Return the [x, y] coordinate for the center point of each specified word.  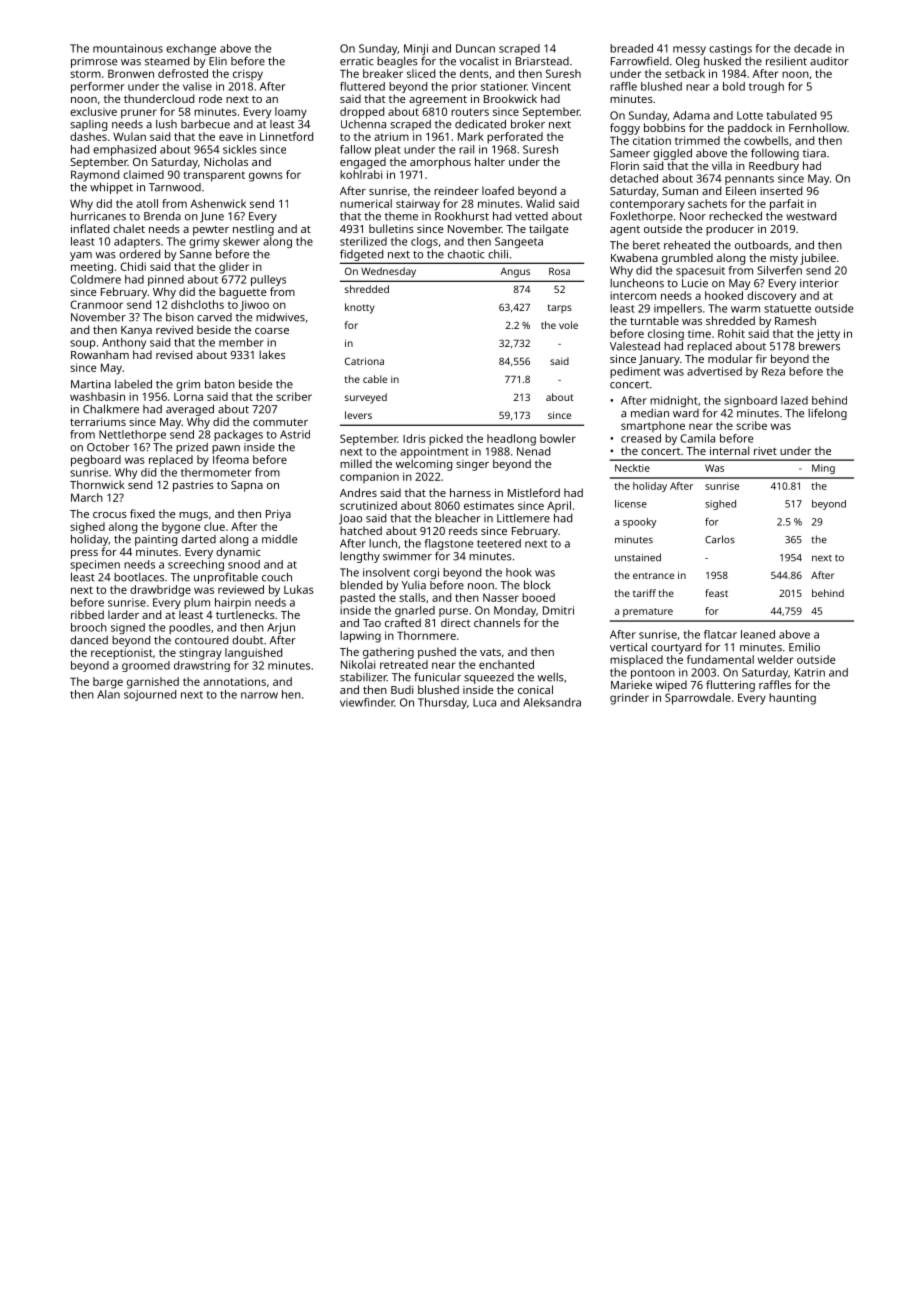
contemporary [647, 205]
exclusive [93, 111]
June [212, 217]
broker [528, 124]
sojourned [150, 695]
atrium [391, 136]
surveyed [366, 398]
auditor [829, 61]
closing [666, 335]
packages [238, 435]
